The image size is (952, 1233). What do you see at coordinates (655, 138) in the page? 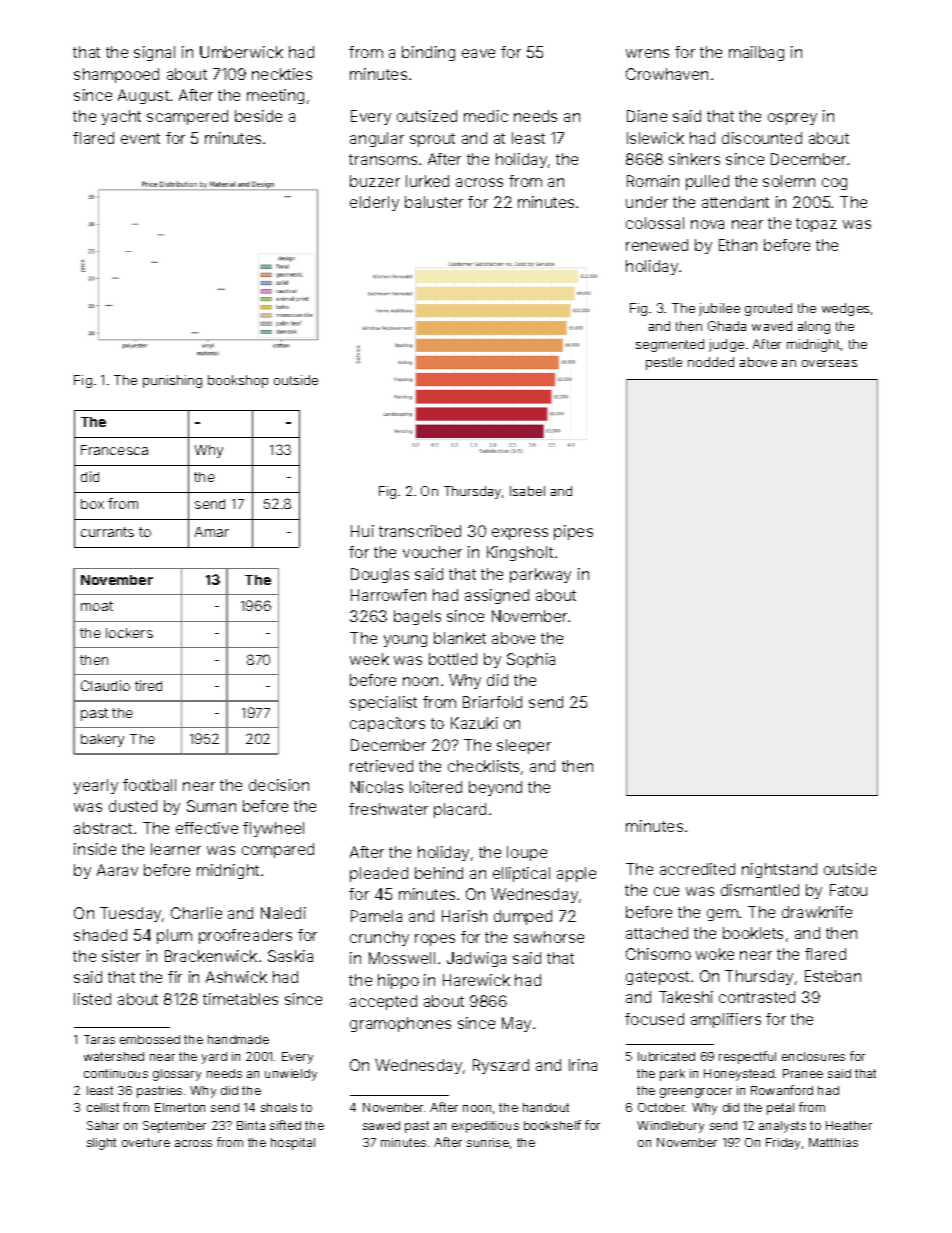
I see `Islewick` at bounding box center [655, 138].
